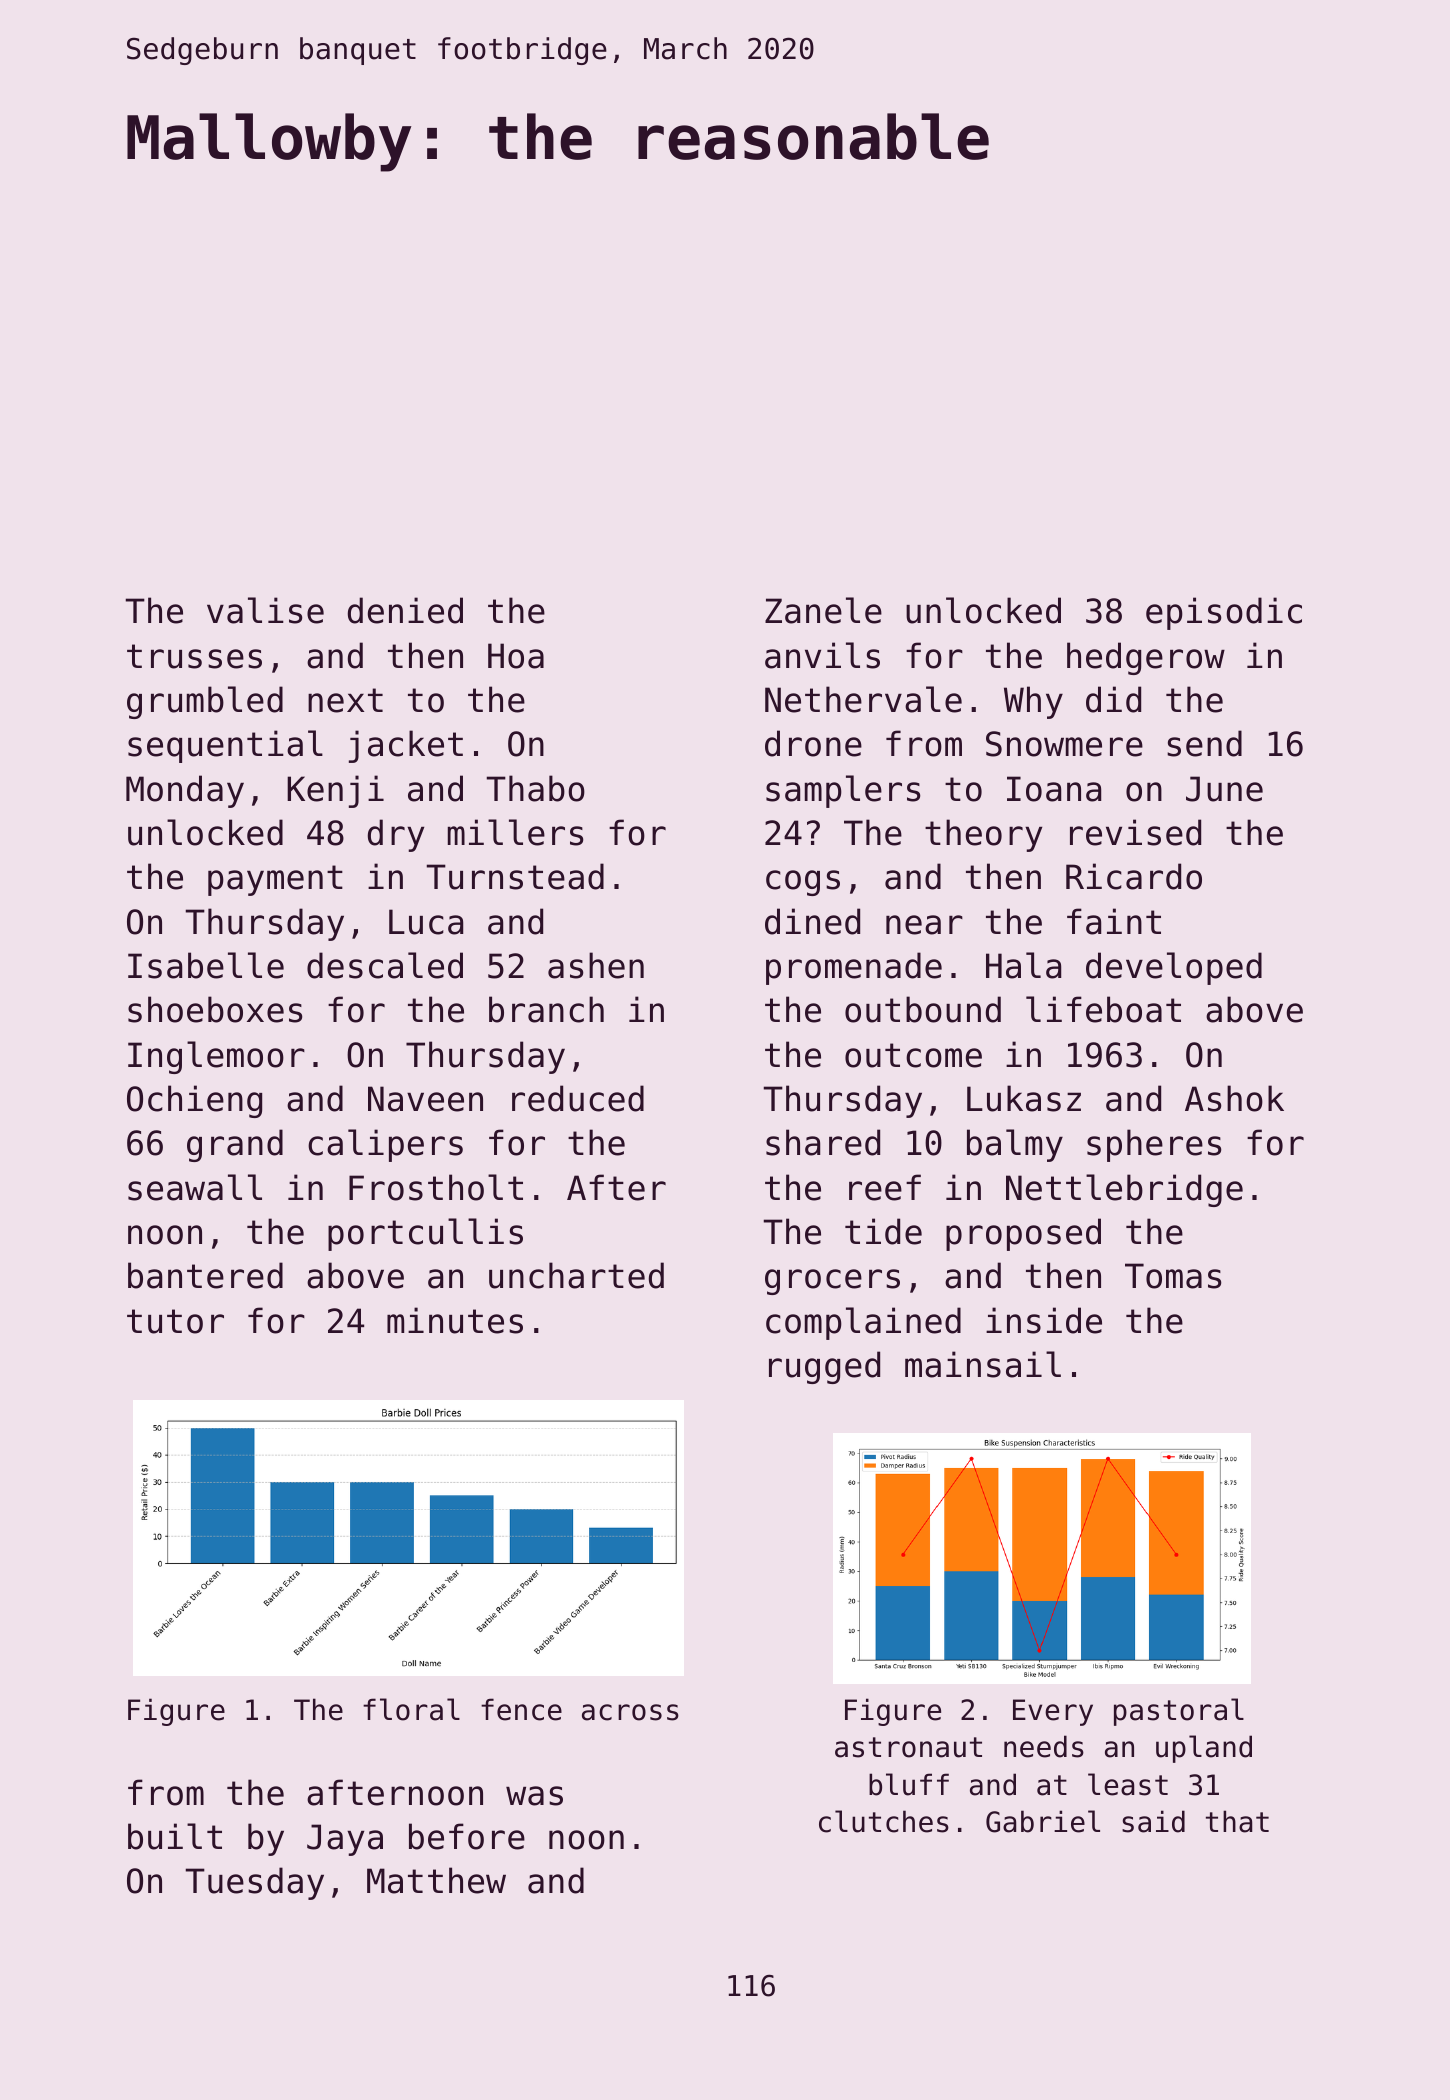  Describe the element at coordinates (983, 1364) in the page. I see `mainsail` at that location.
